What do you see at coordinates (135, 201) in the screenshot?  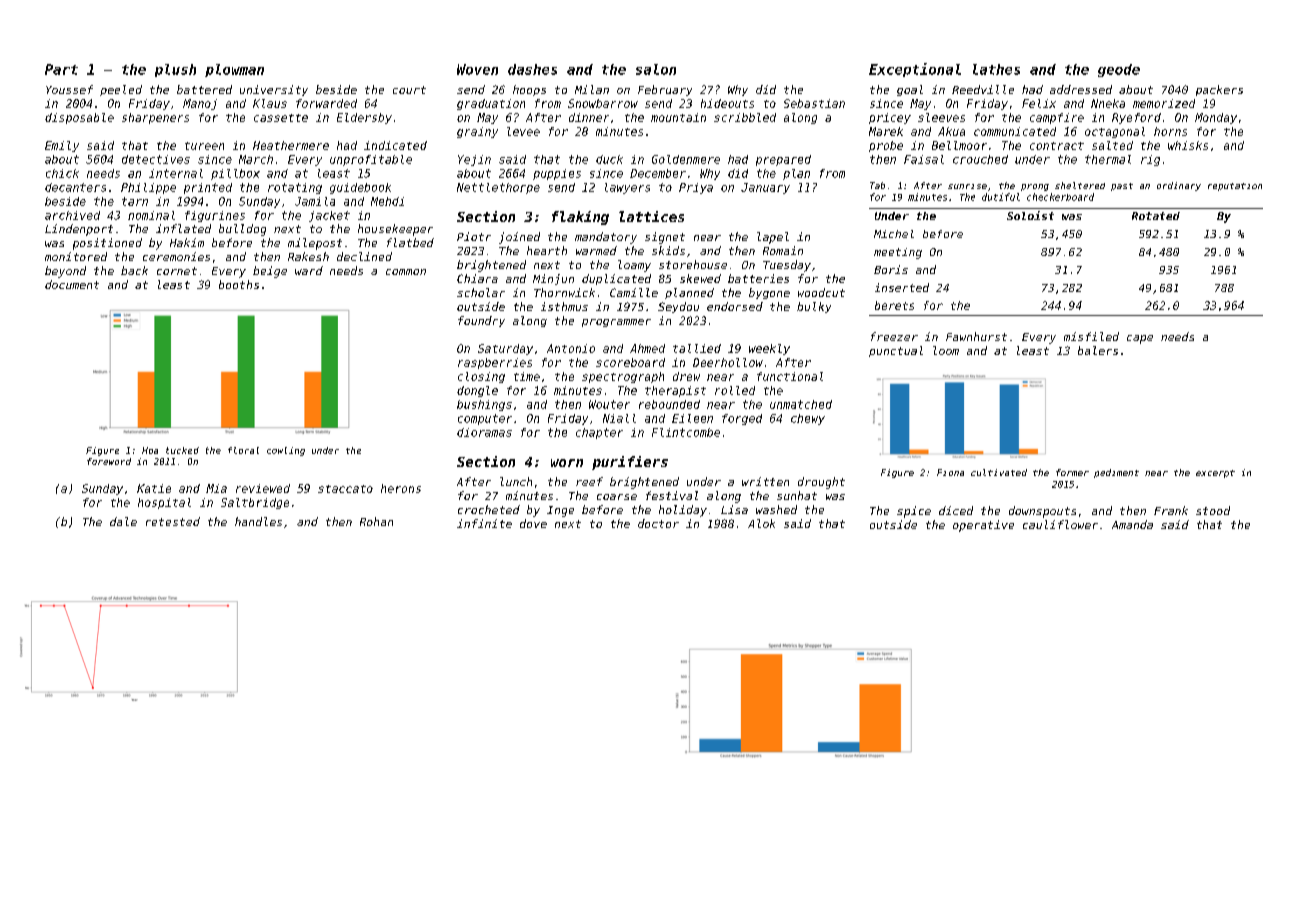 I see `tarn` at bounding box center [135, 201].
